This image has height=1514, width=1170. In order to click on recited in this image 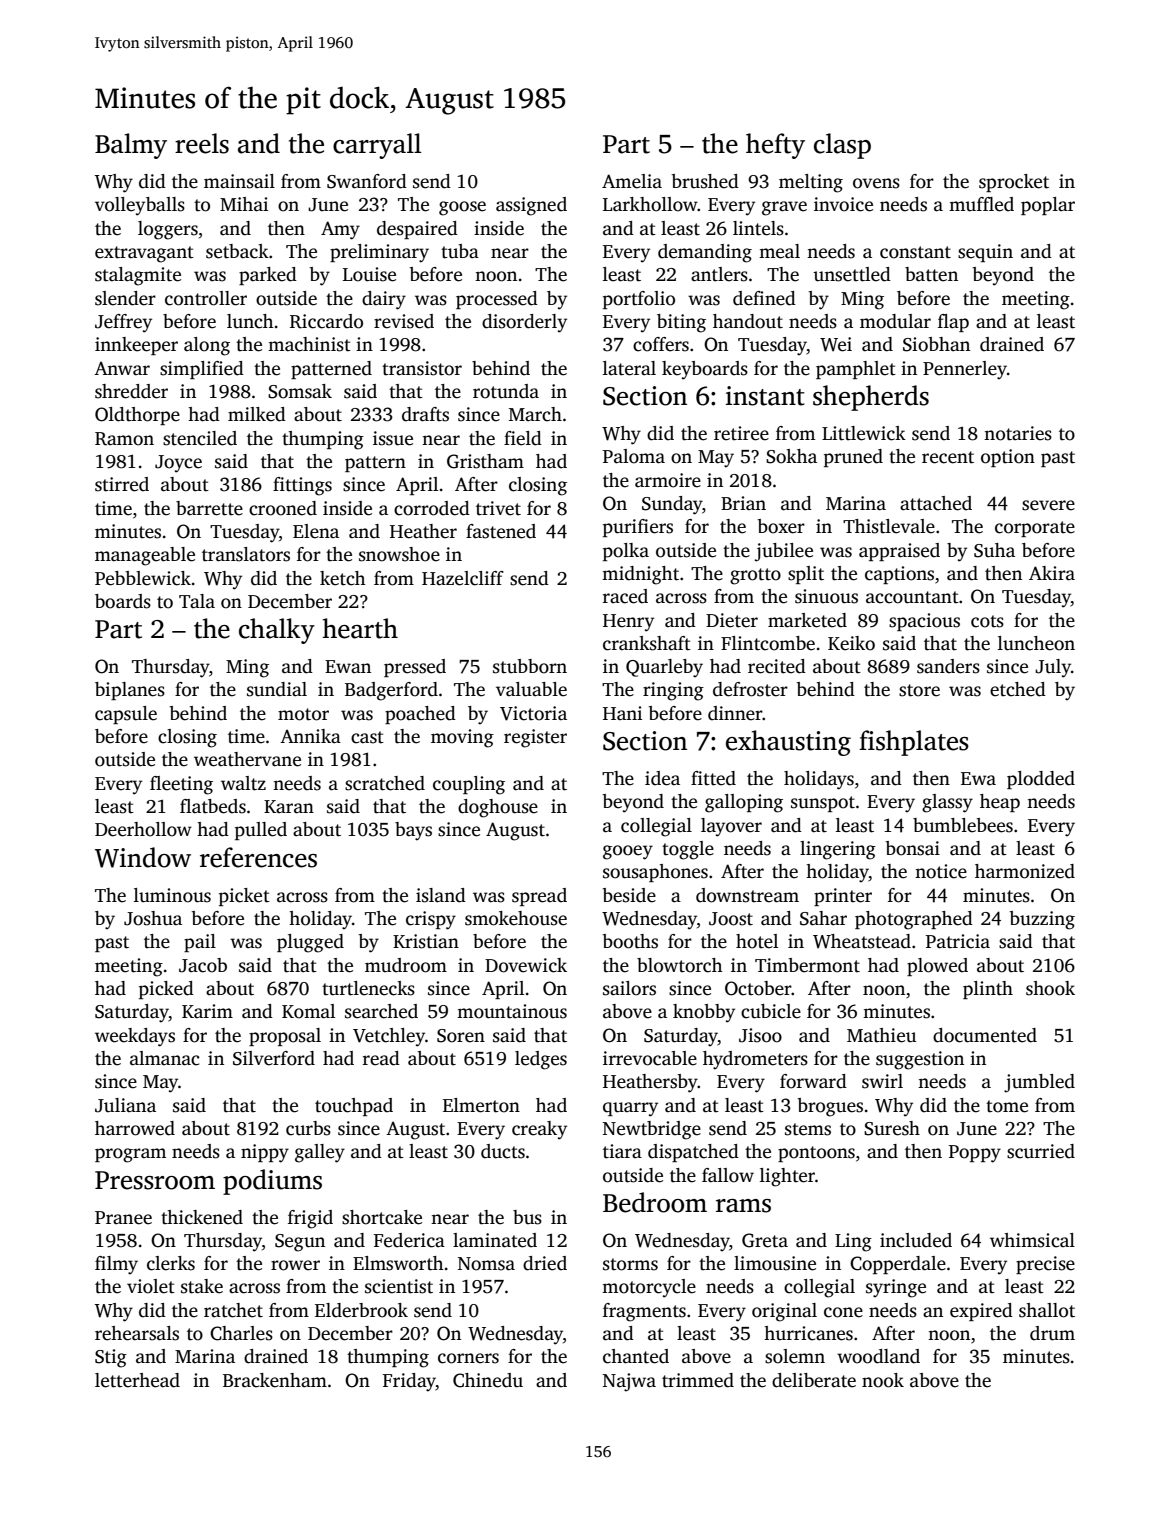, I will do `click(777, 666)`.
